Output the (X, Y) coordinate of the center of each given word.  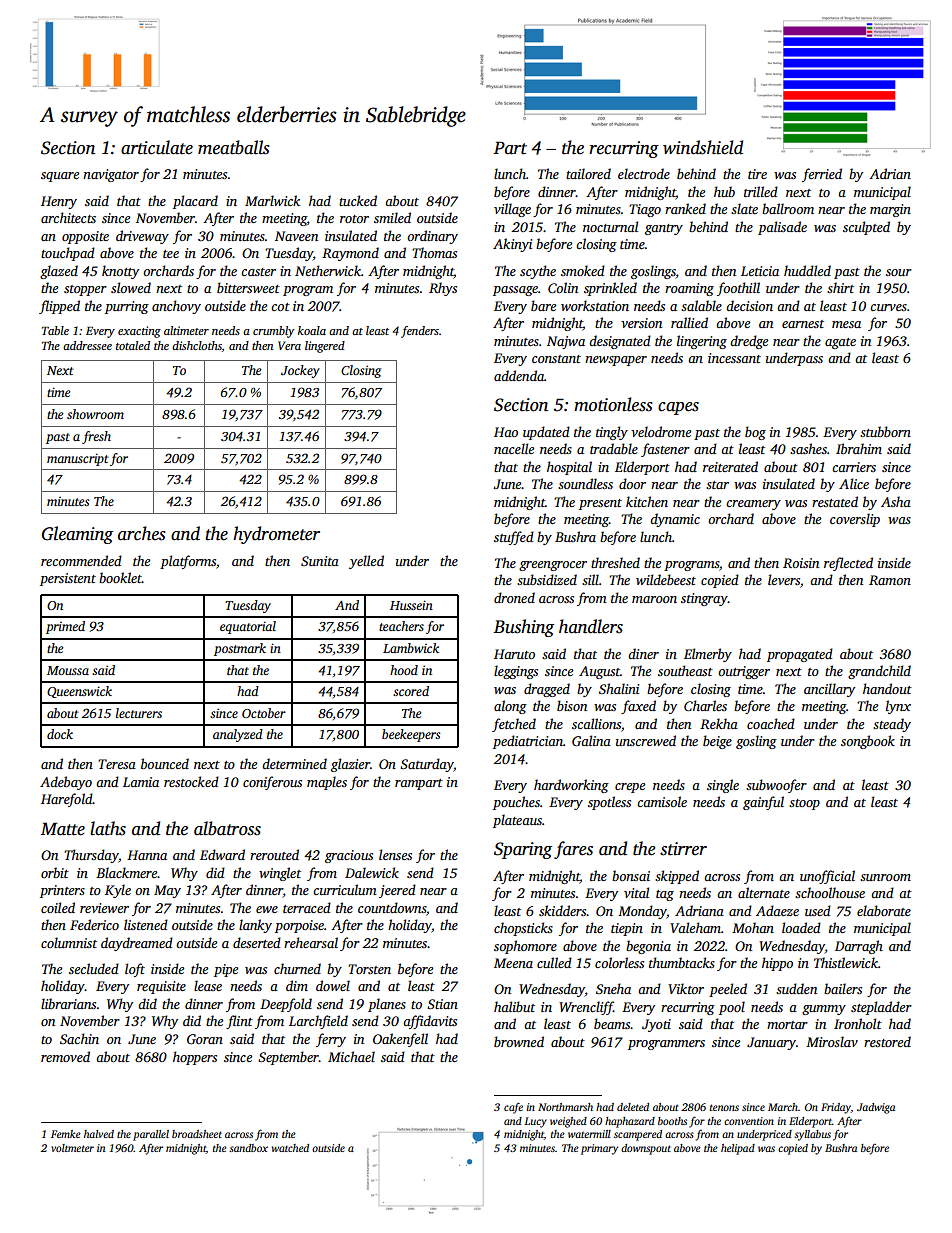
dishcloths (197, 345)
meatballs (234, 147)
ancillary (829, 690)
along (510, 707)
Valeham (695, 927)
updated (546, 433)
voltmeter (72, 1148)
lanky (255, 926)
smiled (392, 217)
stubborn (885, 431)
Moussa (68, 670)
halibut (514, 1006)
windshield (703, 147)
